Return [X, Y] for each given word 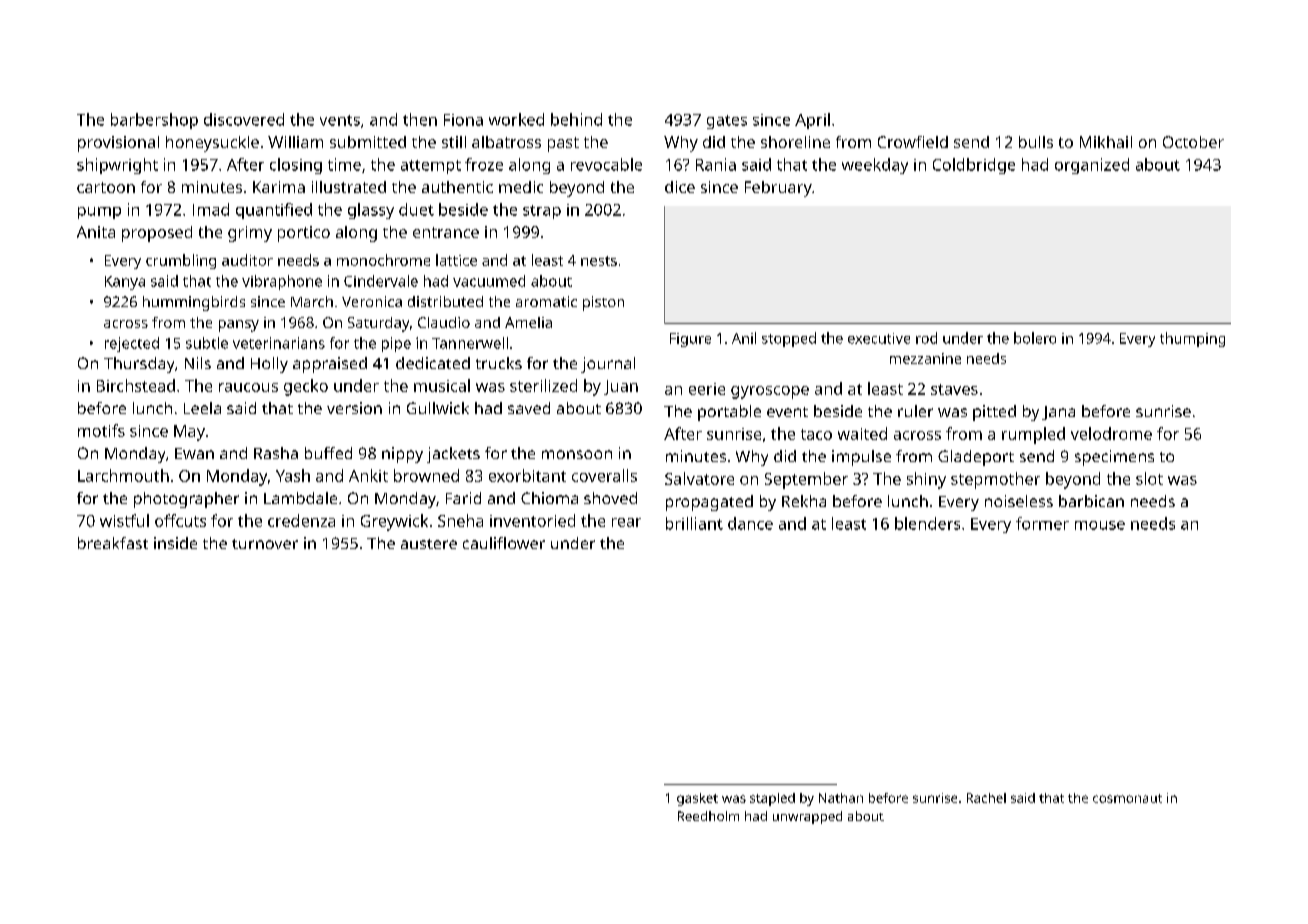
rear [626, 522]
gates [727, 122]
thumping [1192, 339]
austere [429, 544]
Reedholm [708, 816]
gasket [697, 799]
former [1042, 523]
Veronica [372, 301]
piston [603, 303]
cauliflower [504, 543]
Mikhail [1106, 142]
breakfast [113, 543]
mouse [1100, 525]
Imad [211, 209]
